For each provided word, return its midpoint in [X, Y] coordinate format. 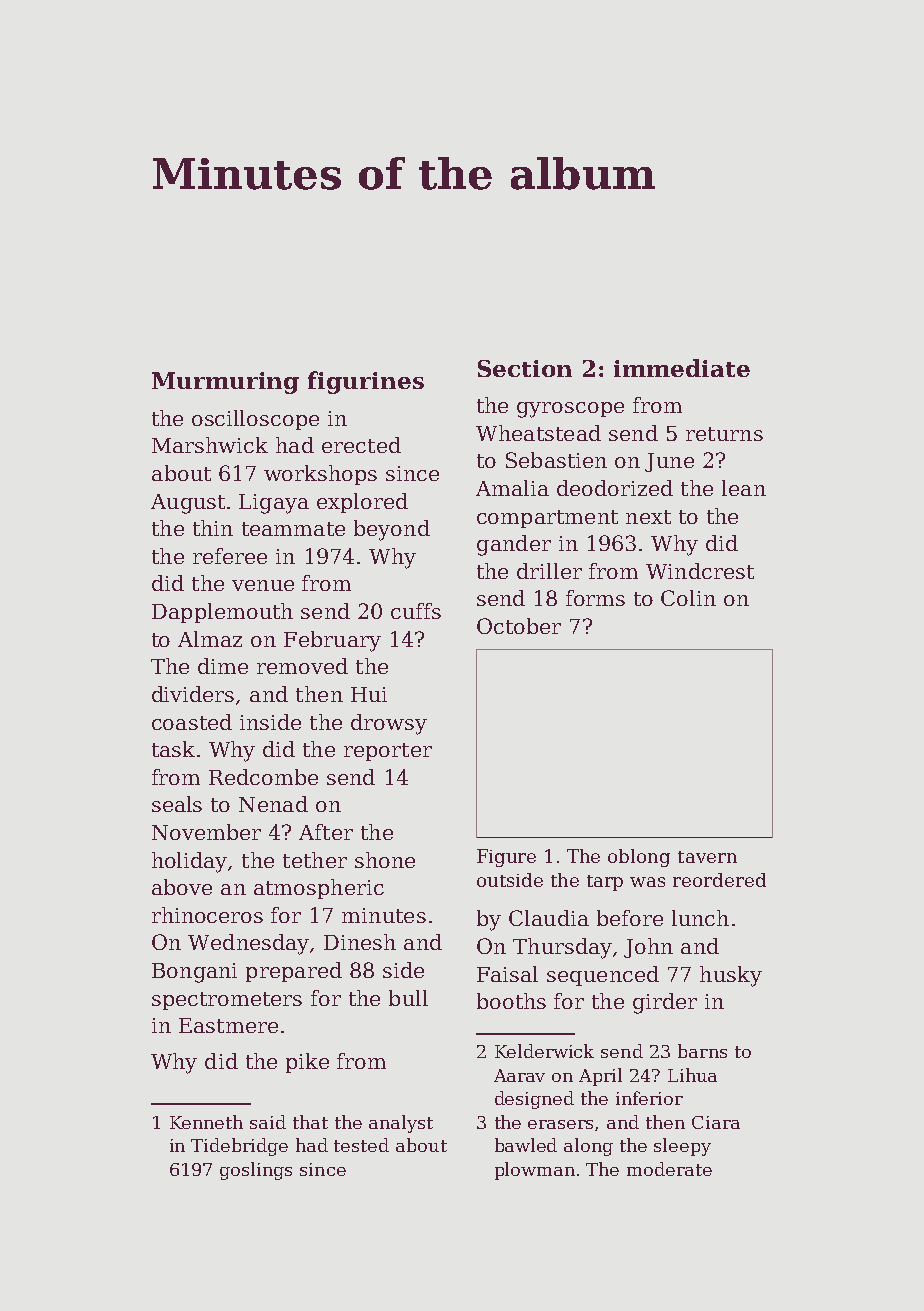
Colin [688, 598]
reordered [719, 880]
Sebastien [556, 460]
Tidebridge [239, 1147]
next [648, 517]
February [332, 641]
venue [263, 585]
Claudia [549, 918]
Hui [369, 694]
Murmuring [225, 383]
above [182, 887]
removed [302, 666]
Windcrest [700, 571]
